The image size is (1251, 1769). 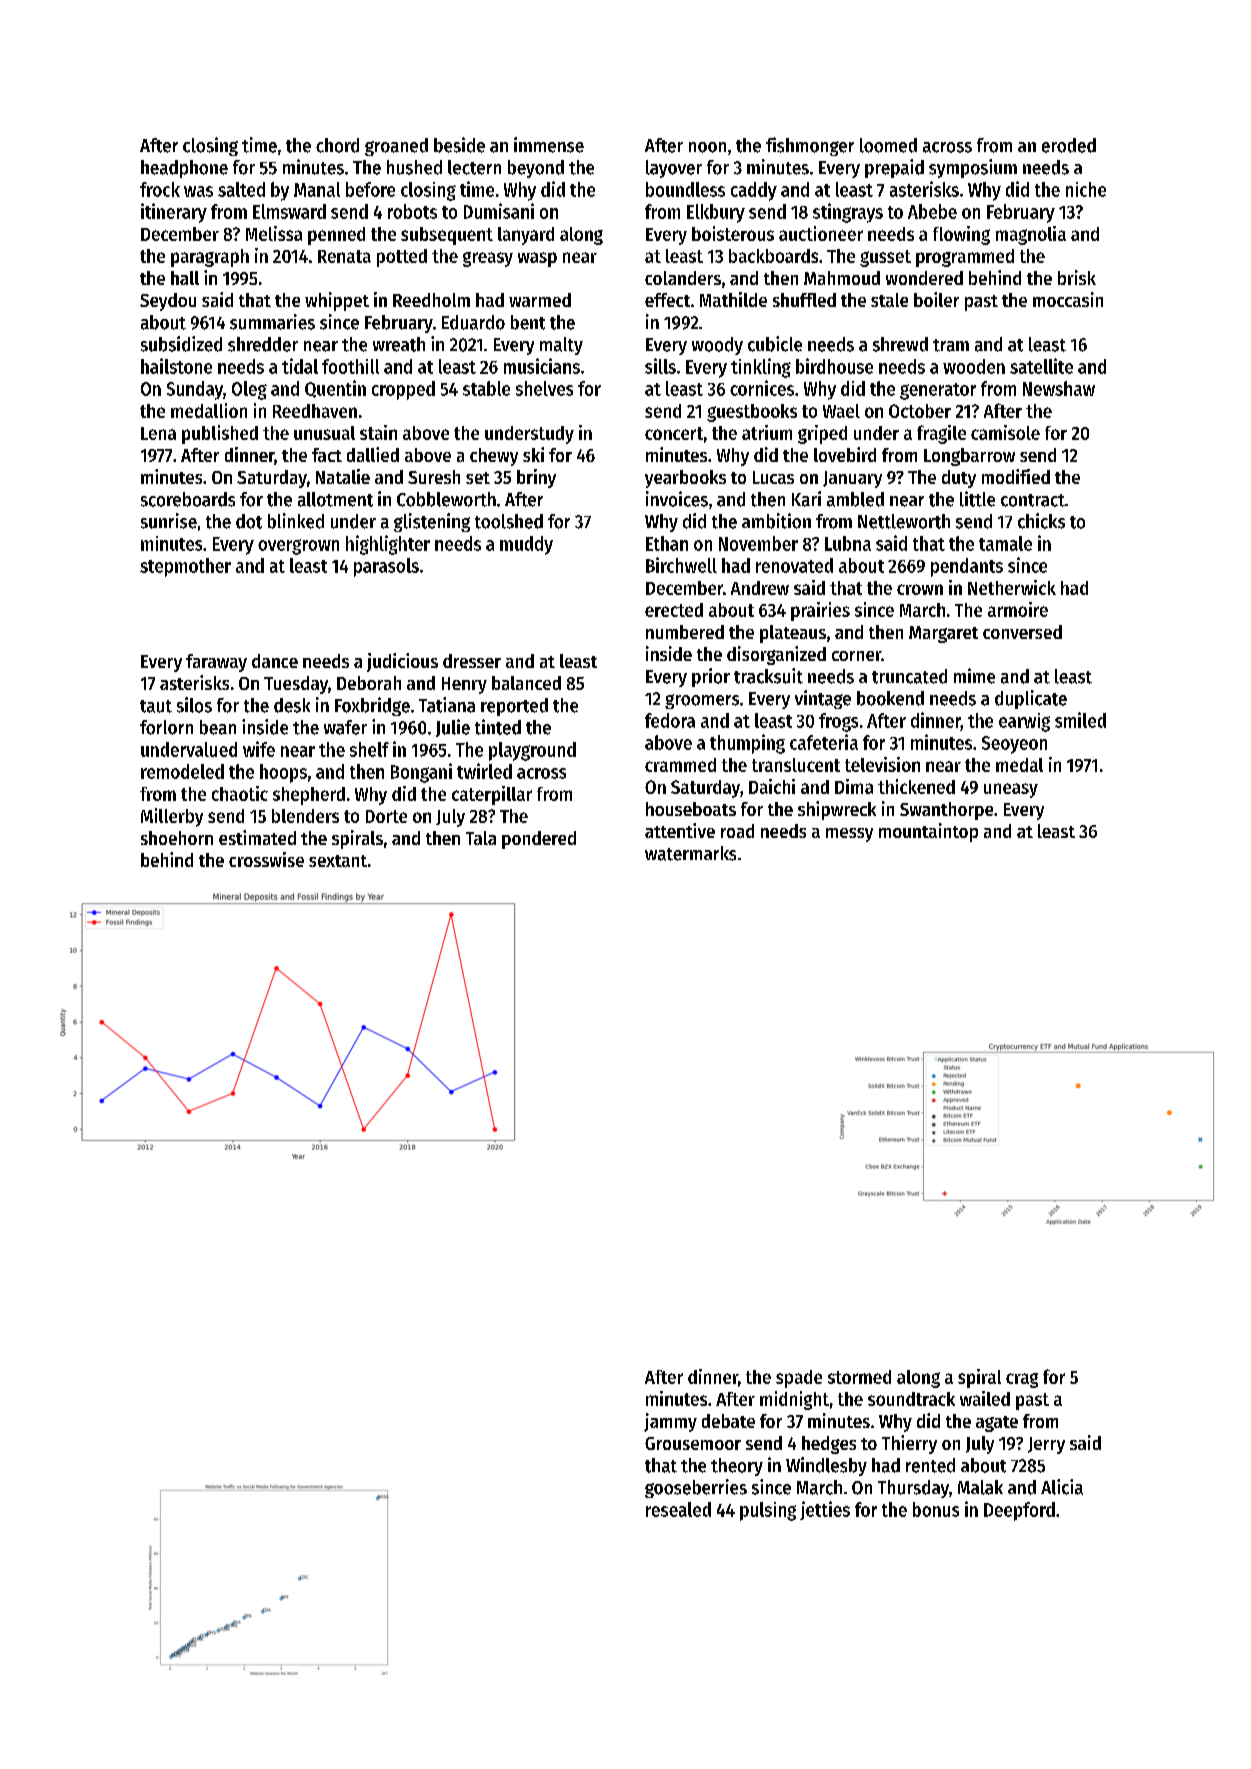 I want to click on chord, so click(x=337, y=145).
